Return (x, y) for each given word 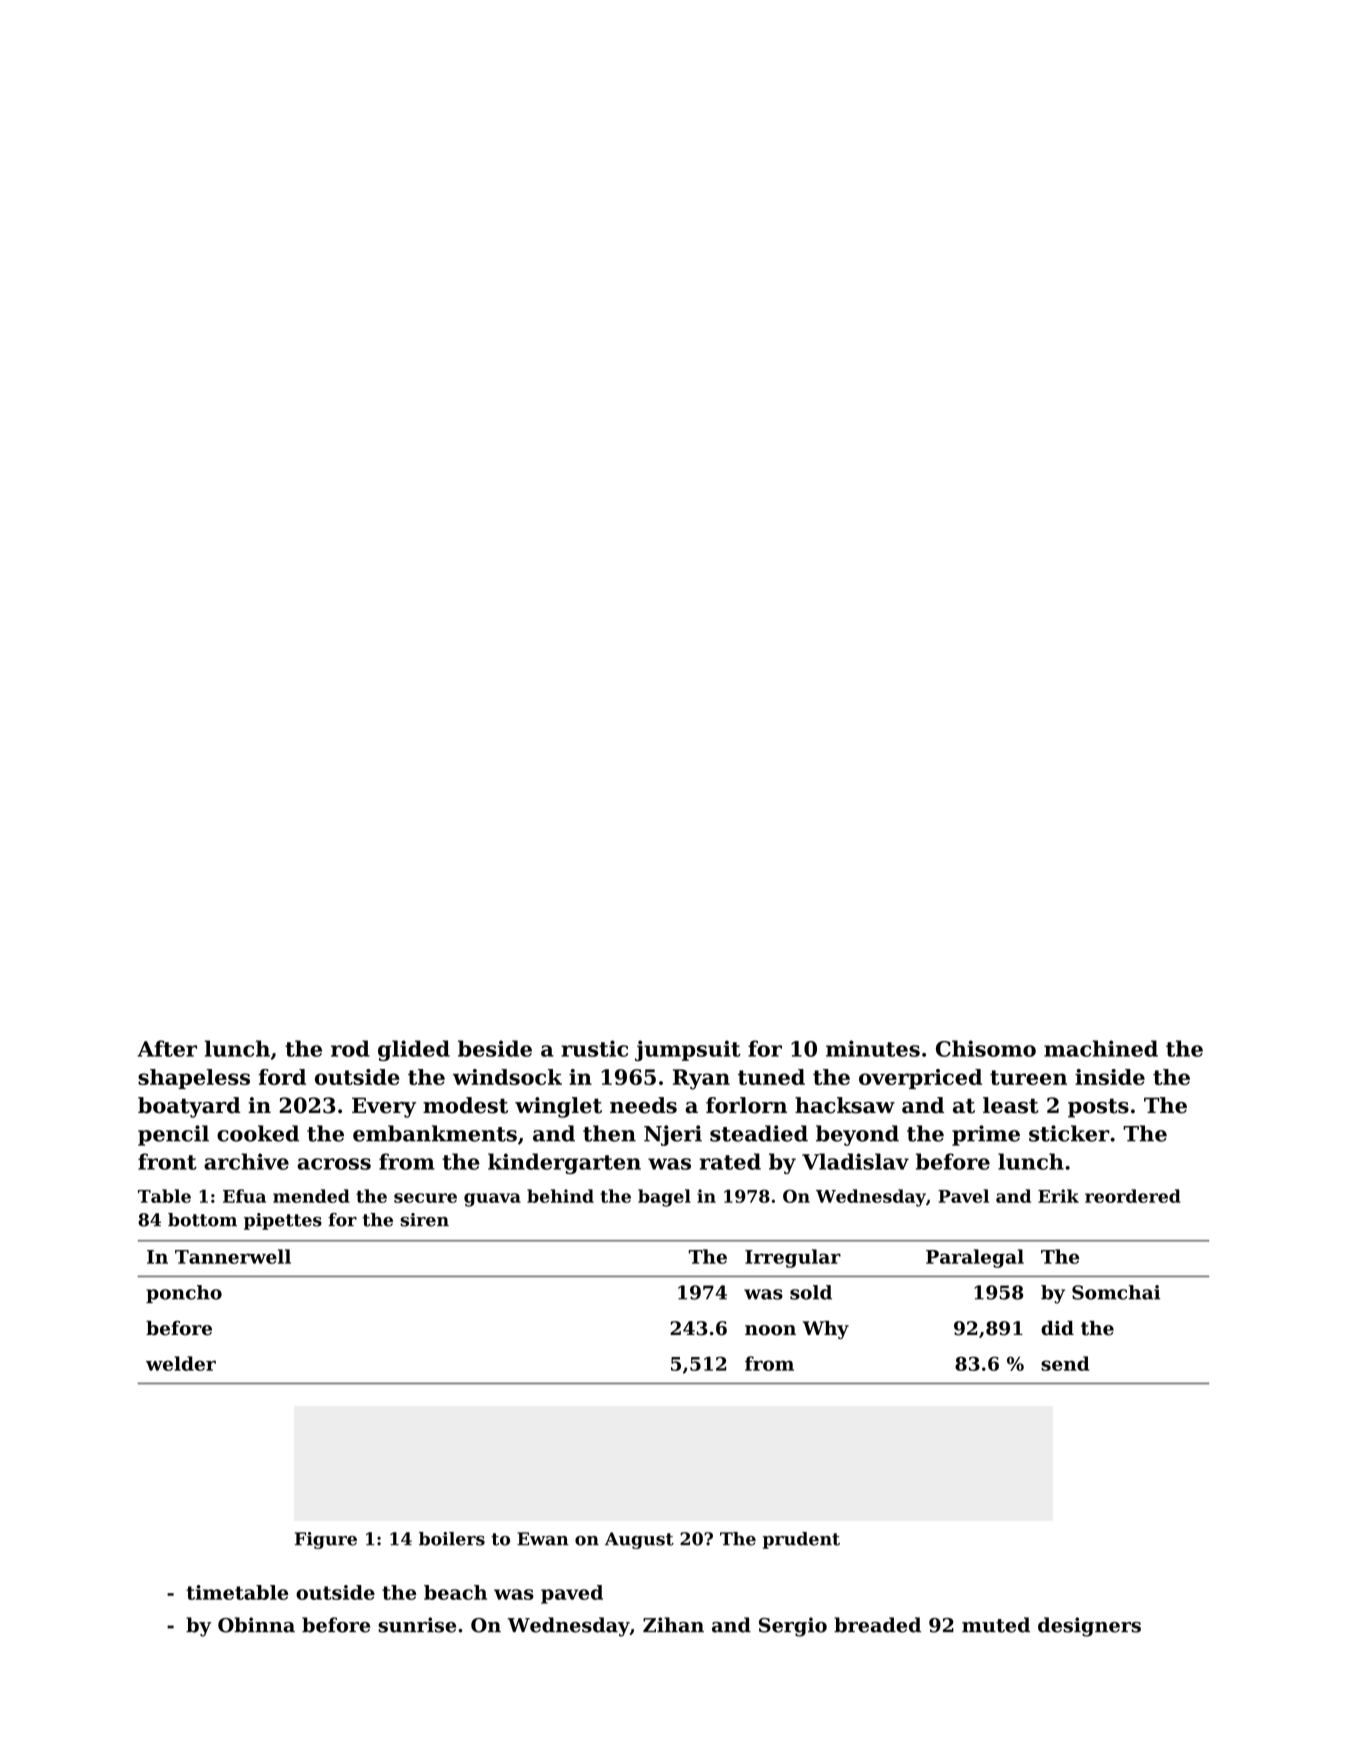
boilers (452, 1539)
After (167, 1048)
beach (455, 1592)
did (1057, 1328)
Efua (244, 1196)
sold (811, 1292)
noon (770, 1330)
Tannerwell (233, 1256)
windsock (507, 1077)
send (1065, 1363)
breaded (877, 1625)
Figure (326, 1540)
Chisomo (986, 1048)
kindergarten (564, 1163)
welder (181, 1363)
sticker (1069, 1133)
